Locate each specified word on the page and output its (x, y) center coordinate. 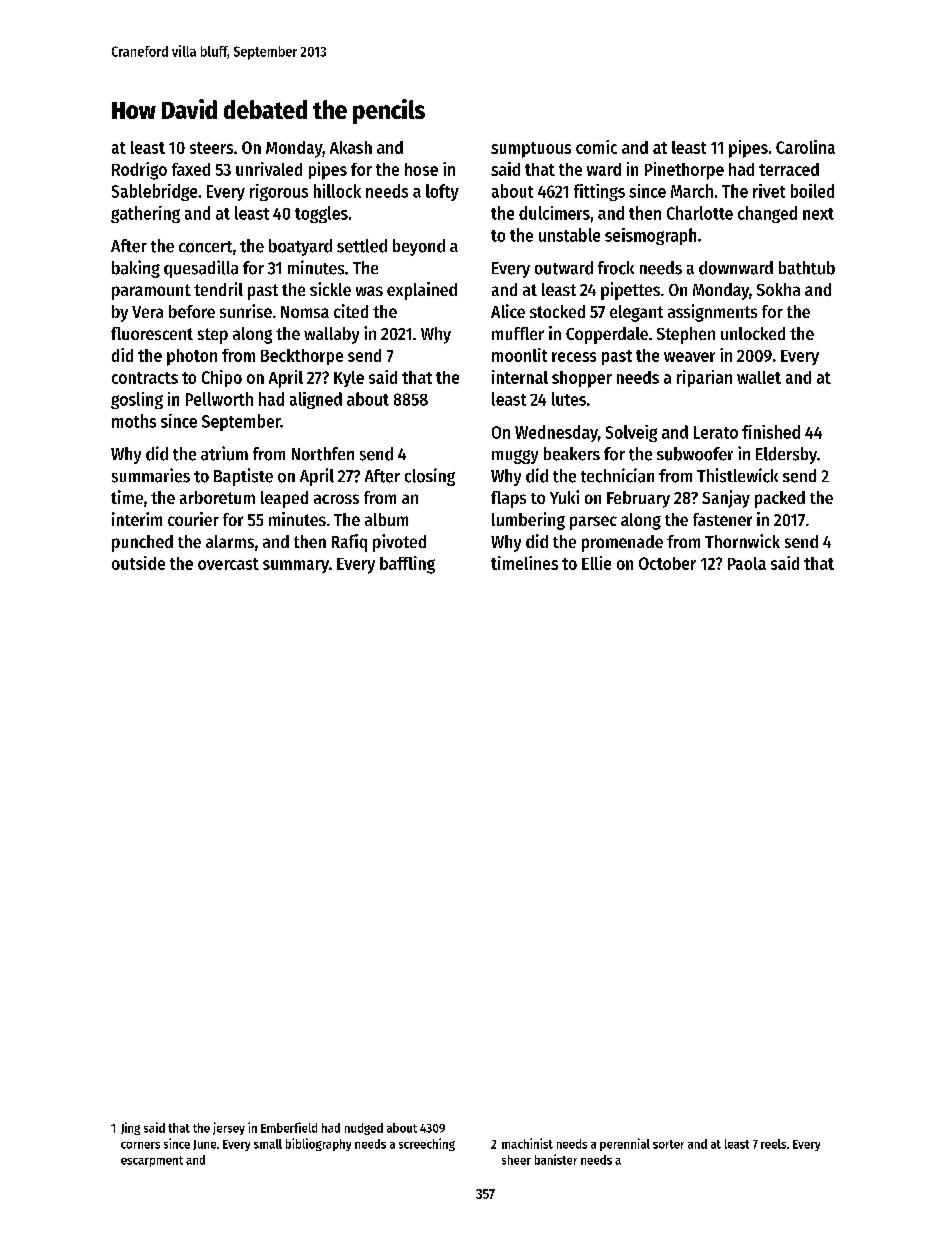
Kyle (349, 379)
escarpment (152, 1161)
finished (771, 432)
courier (193, 519)
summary (296, 566)
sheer (516, 1160)
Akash (351, 147)
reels (773, 1144)
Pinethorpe (684, 171)
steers (211, 148)
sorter (668, 1144)
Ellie (596, 563)
